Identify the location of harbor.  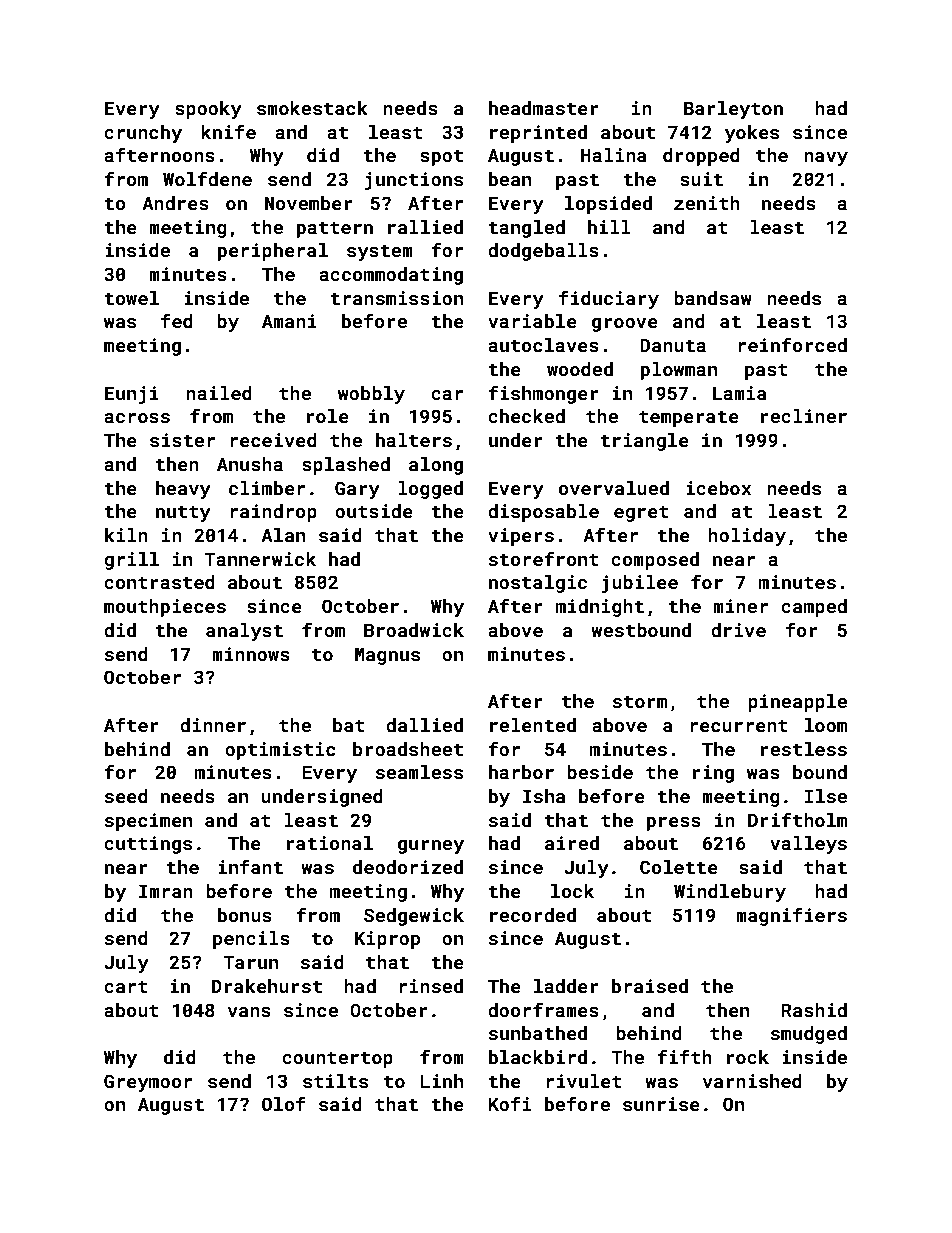
(521, 772).
